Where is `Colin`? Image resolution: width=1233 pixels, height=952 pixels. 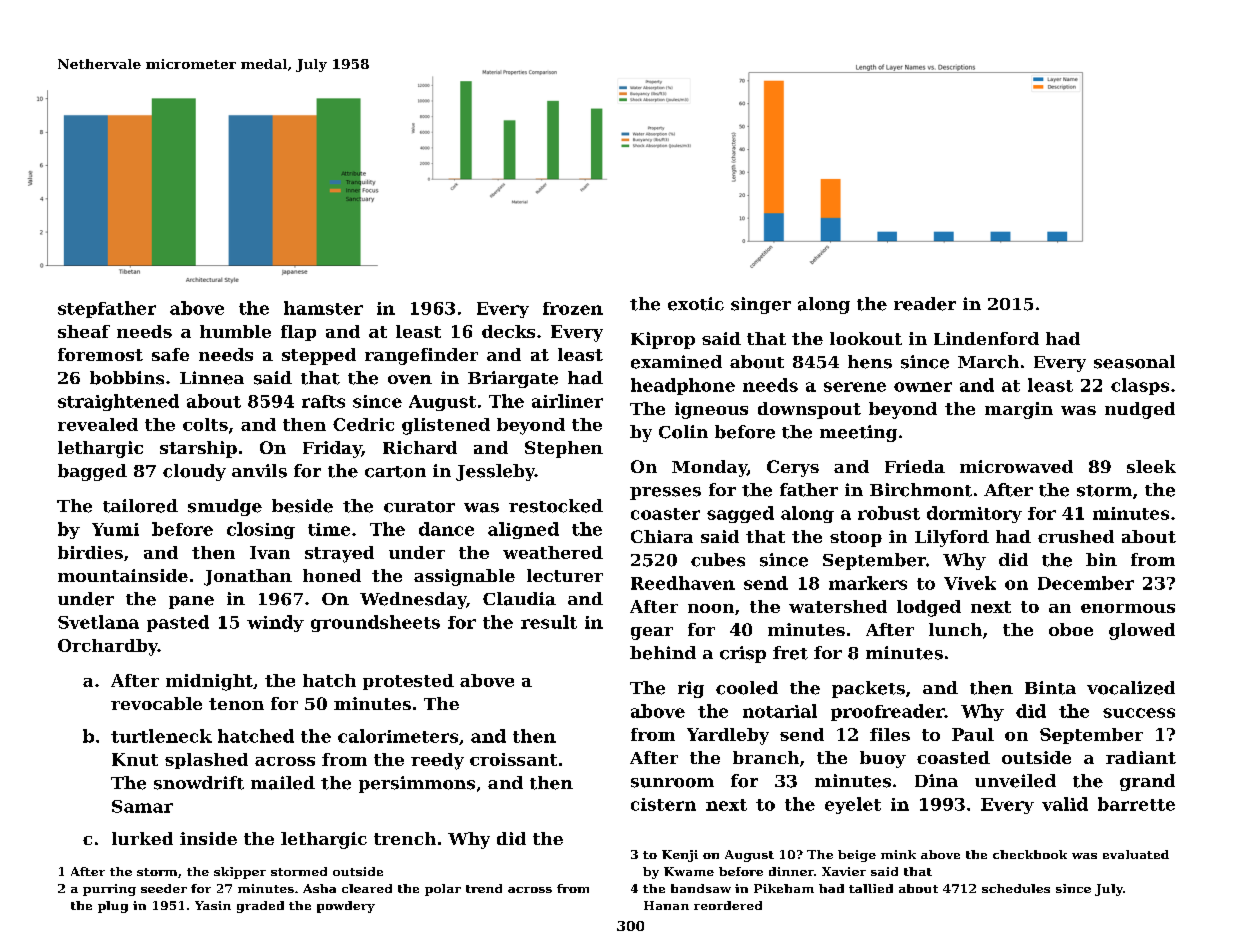 Colin is located at coordinates (683, 432).
